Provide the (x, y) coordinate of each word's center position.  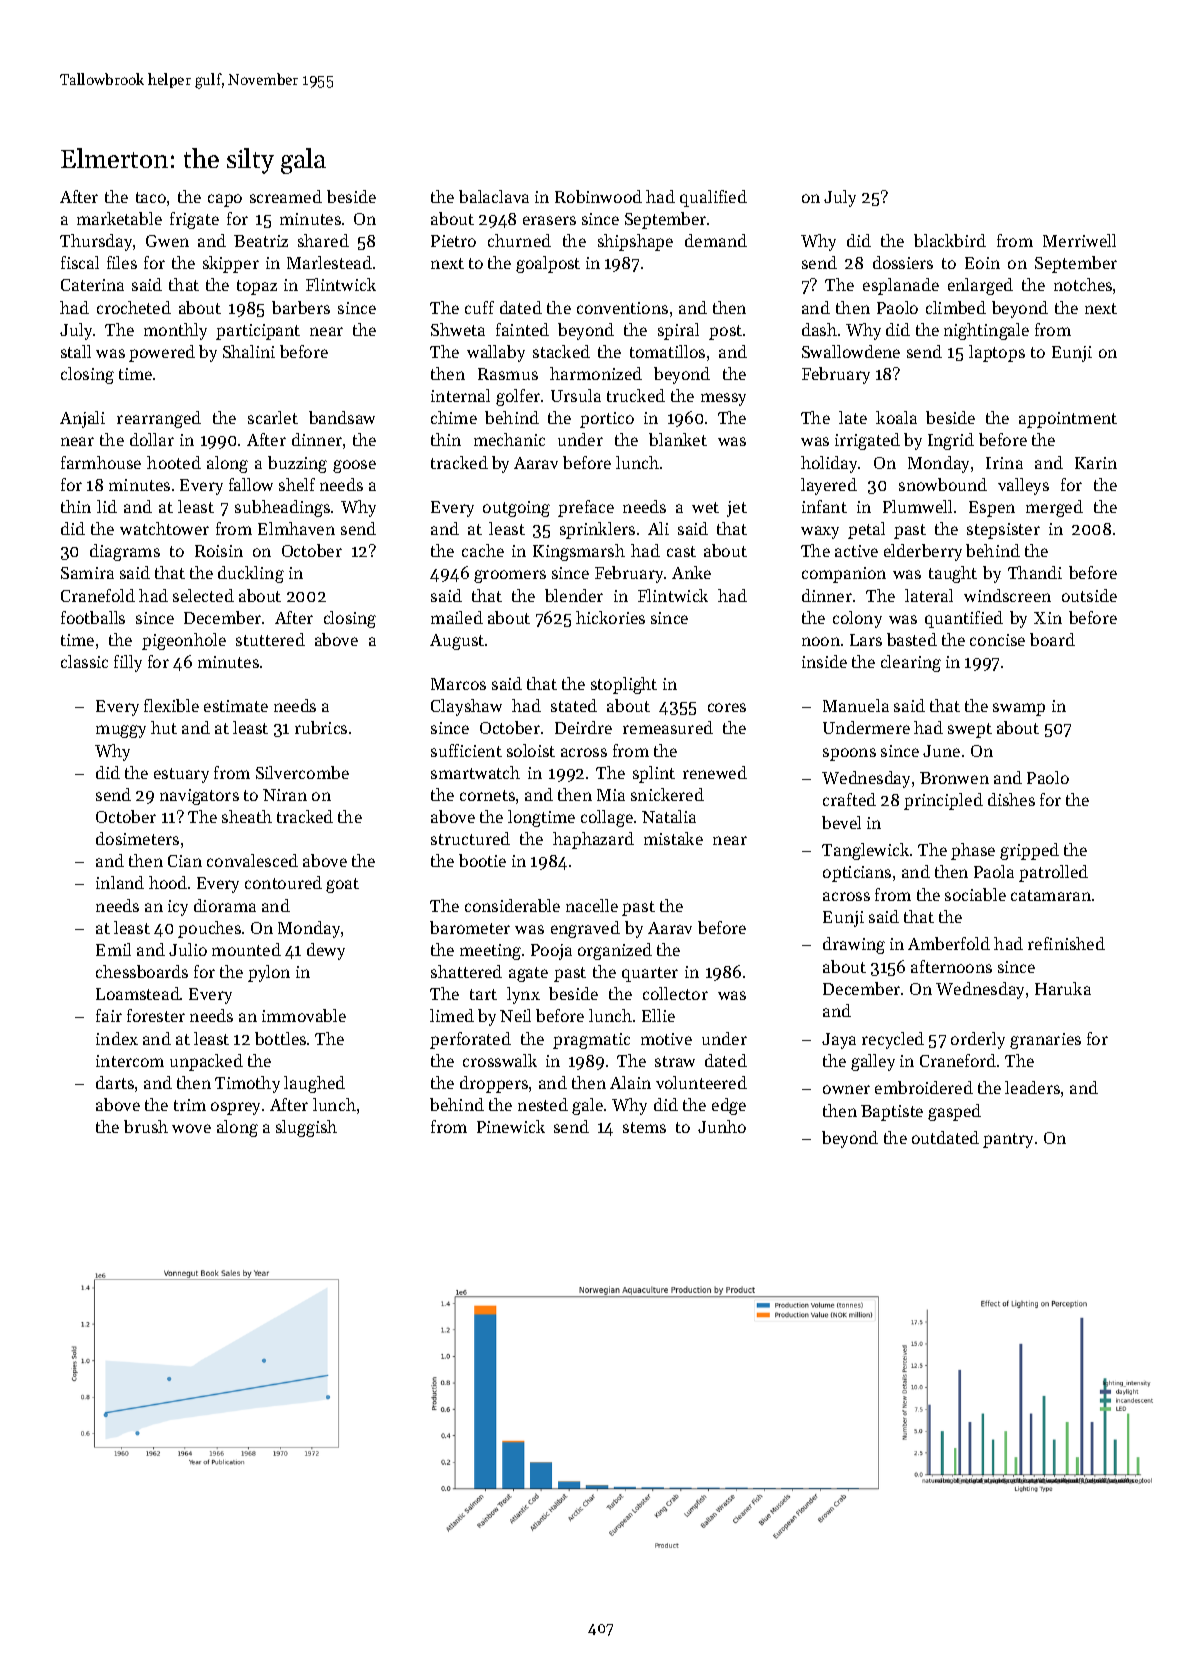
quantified (964, 619)
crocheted (134, 307)
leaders (1032, 1087)
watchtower (164, 528)
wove (191, 1128)
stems (644, 1127)
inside (824, 661)
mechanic (509, 439)
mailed (457, 617)
